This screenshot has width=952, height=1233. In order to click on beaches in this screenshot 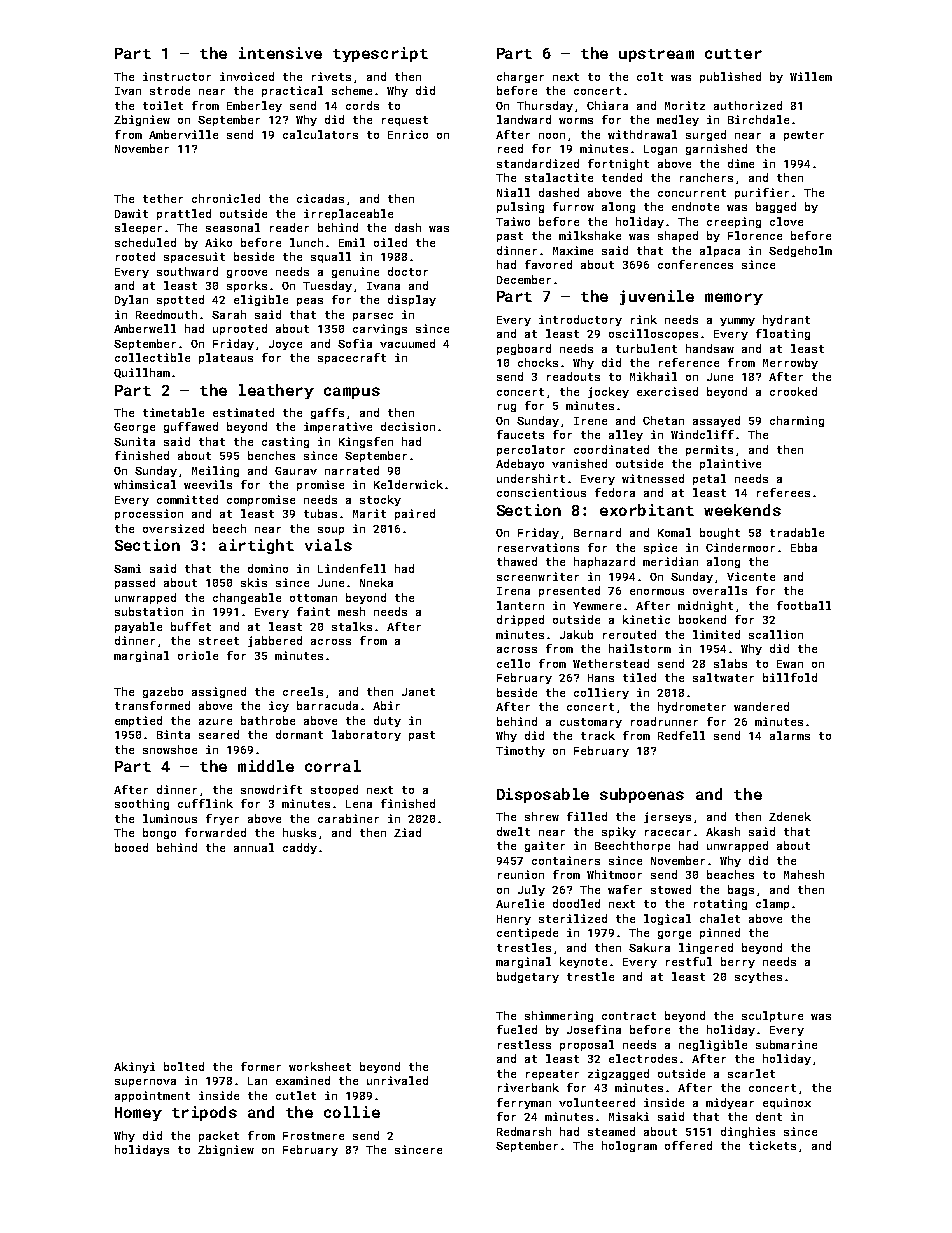, I will do `click(730, 874)`.
